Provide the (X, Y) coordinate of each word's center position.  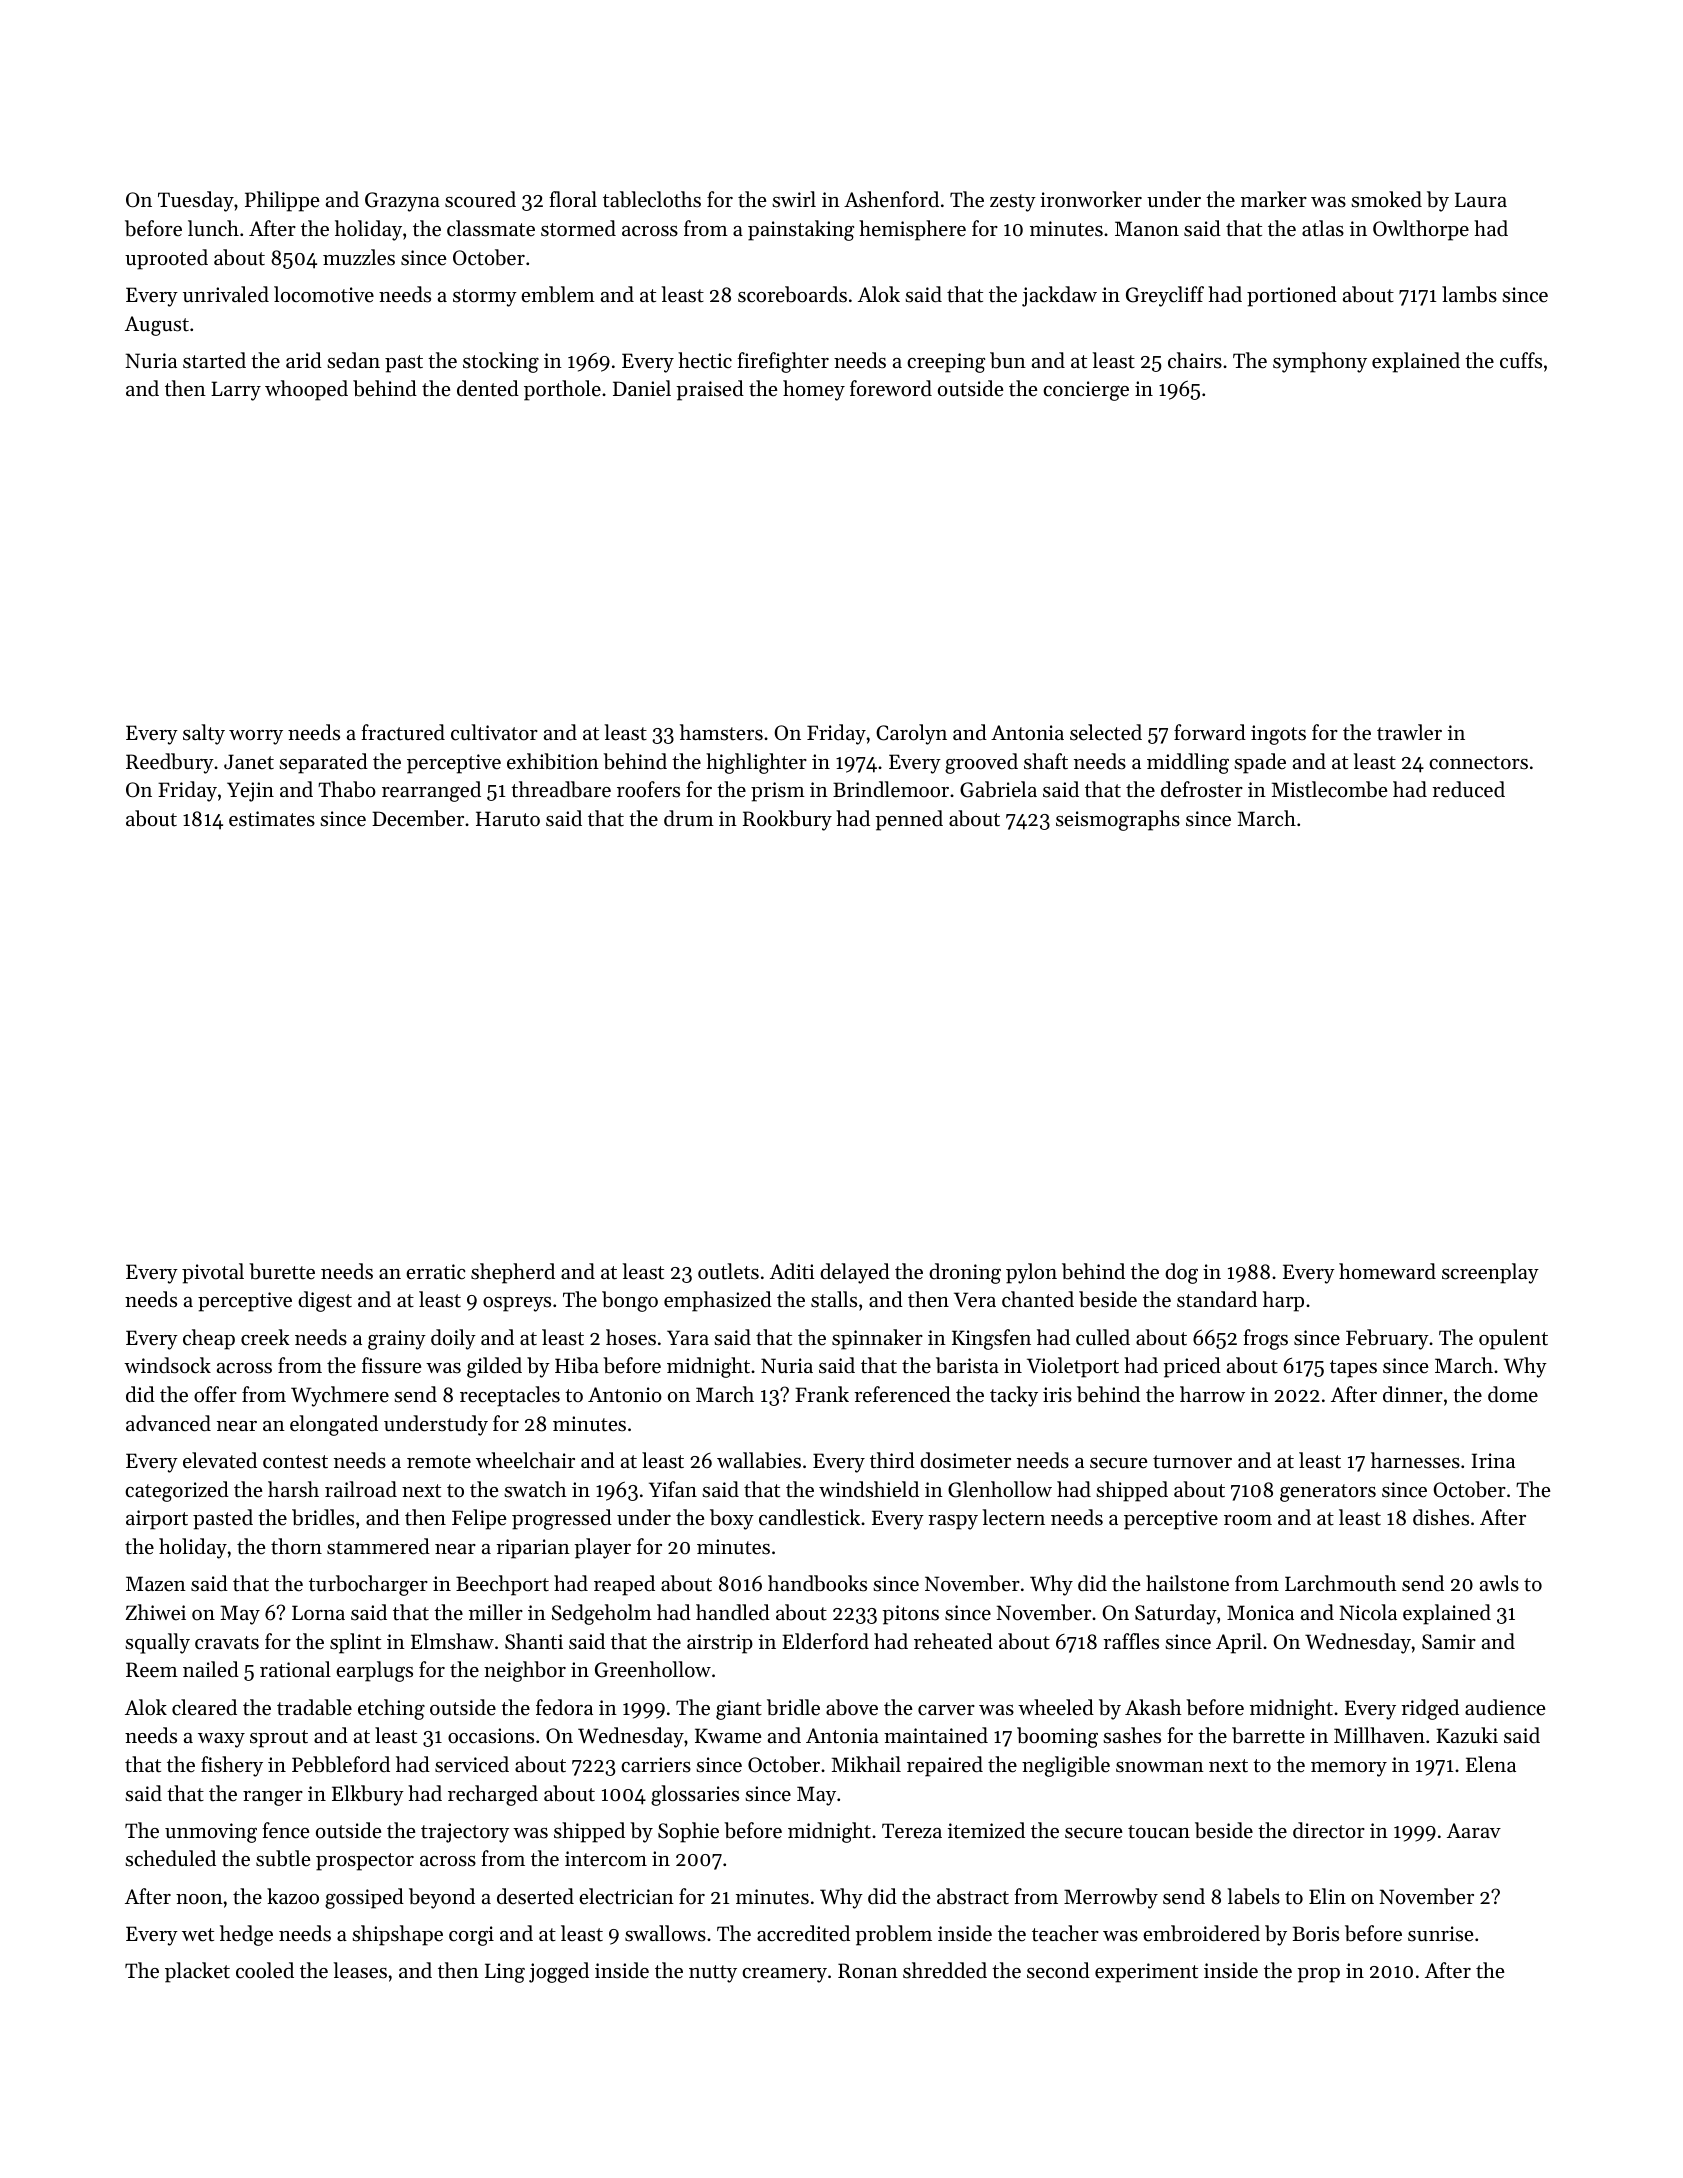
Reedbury (170, 763)
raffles (1131, 1641)
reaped (624, 1585)
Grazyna (402, 202)
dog (1181, 1273)
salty (204, 734)
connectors (1478, 763)
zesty (1013, 203)
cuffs (1521, 360)
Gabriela (998, 789)
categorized (177, 1491)
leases (360, 1970)
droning (965, 1273)
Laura (1481, 199)
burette (282, 1271)
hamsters (721, 732)
